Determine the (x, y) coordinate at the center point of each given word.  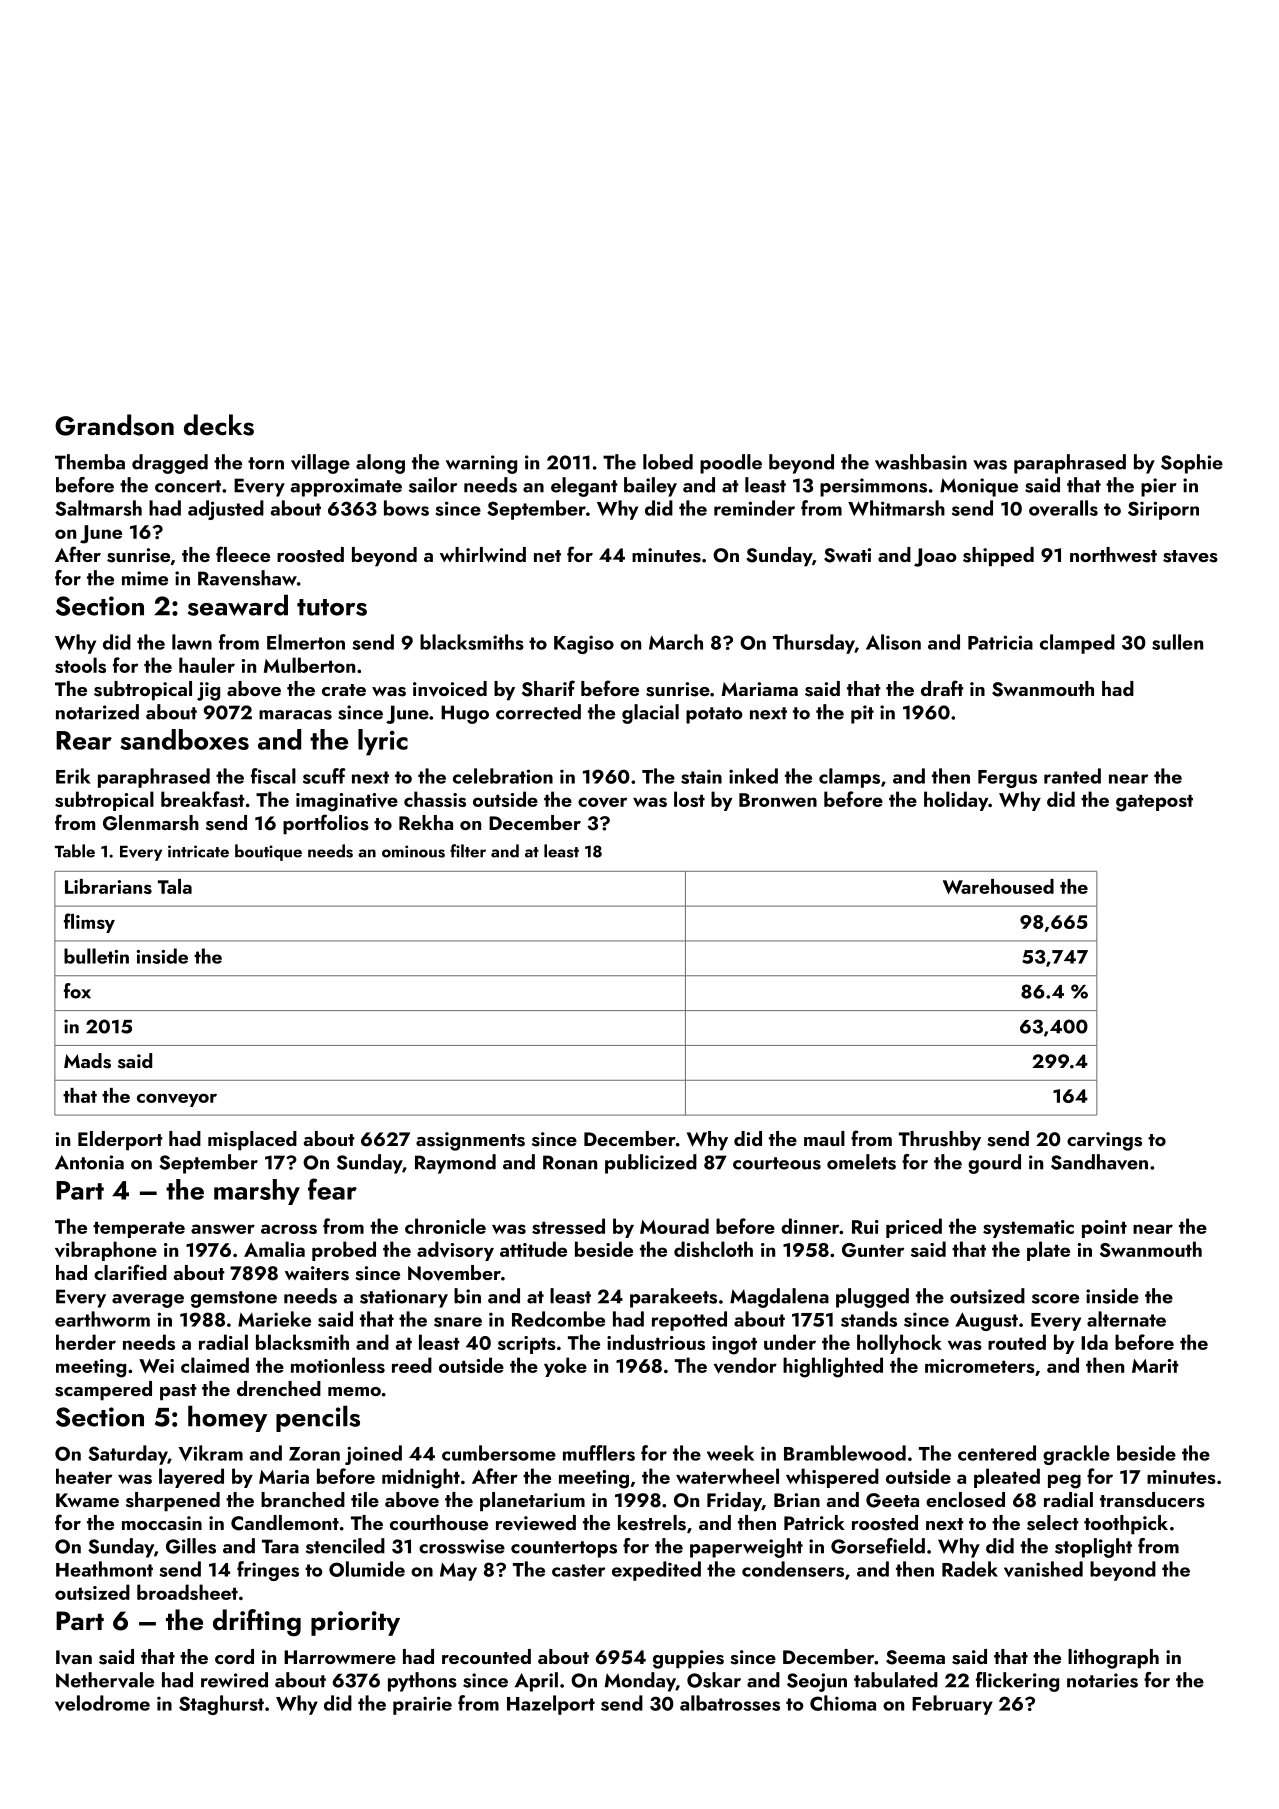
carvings (1104, 1141)
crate (344, 690)
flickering (1017, 1682)
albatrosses (730, 1703)
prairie (422, 1705)
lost (689, 799)
